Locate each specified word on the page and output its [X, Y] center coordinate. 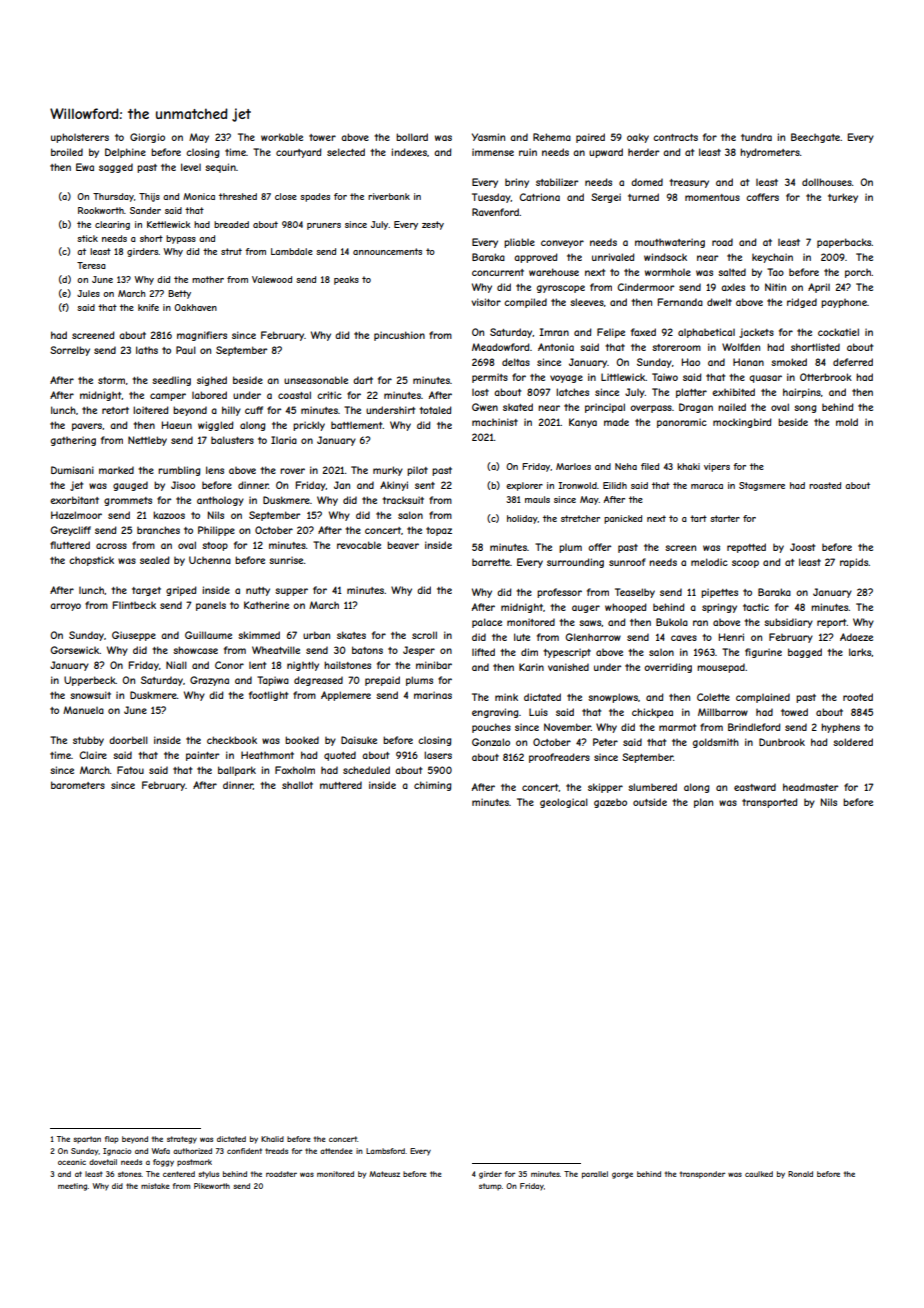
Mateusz [384, 1174]
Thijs [149, 197]
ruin [528, 152]
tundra [756, 137]
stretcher [580, 518]
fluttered [70, 545]
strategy [182, 1140]
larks [860, 652]
